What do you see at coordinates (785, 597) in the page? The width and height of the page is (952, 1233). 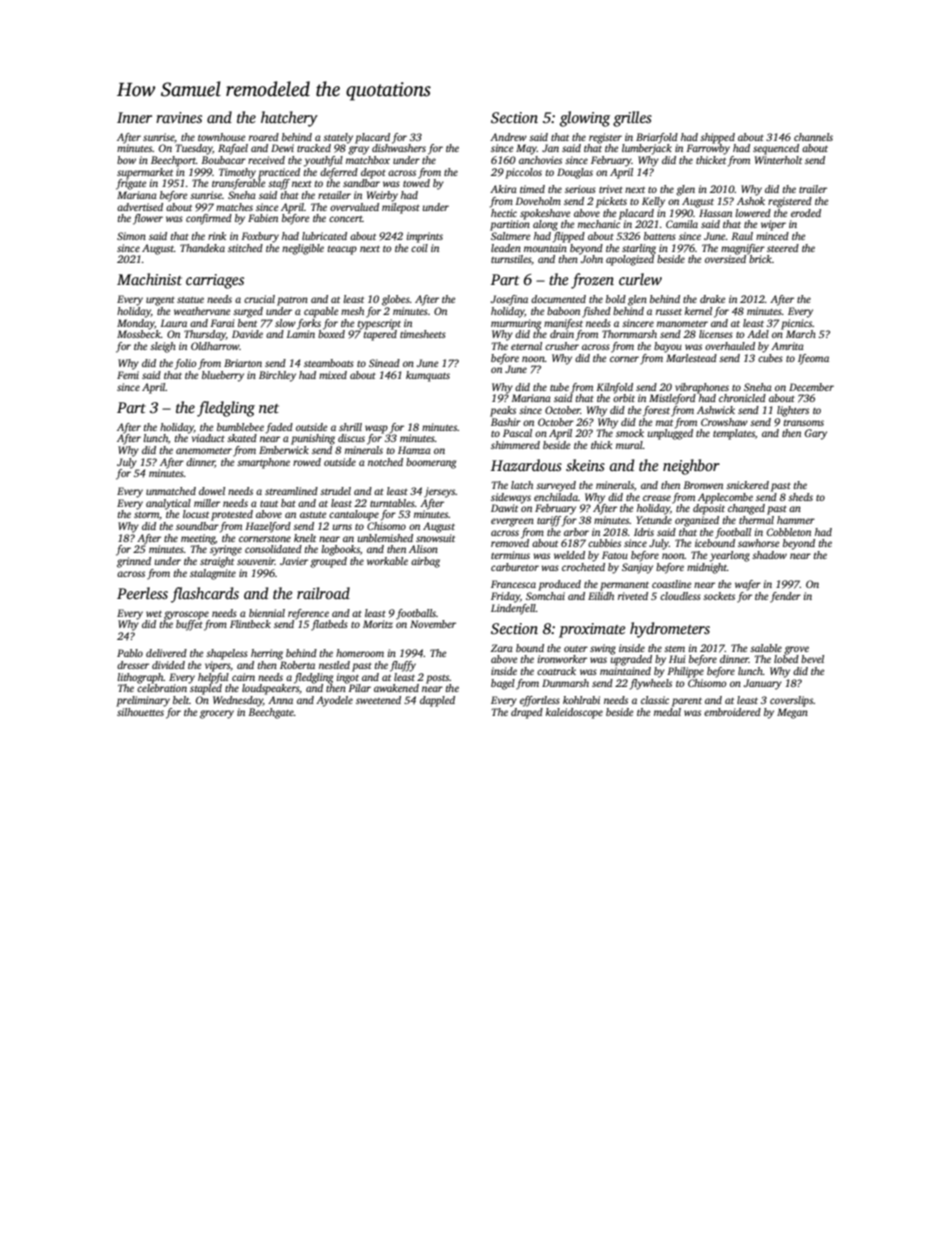 I see `fender` at bounding box center [785, 597].
